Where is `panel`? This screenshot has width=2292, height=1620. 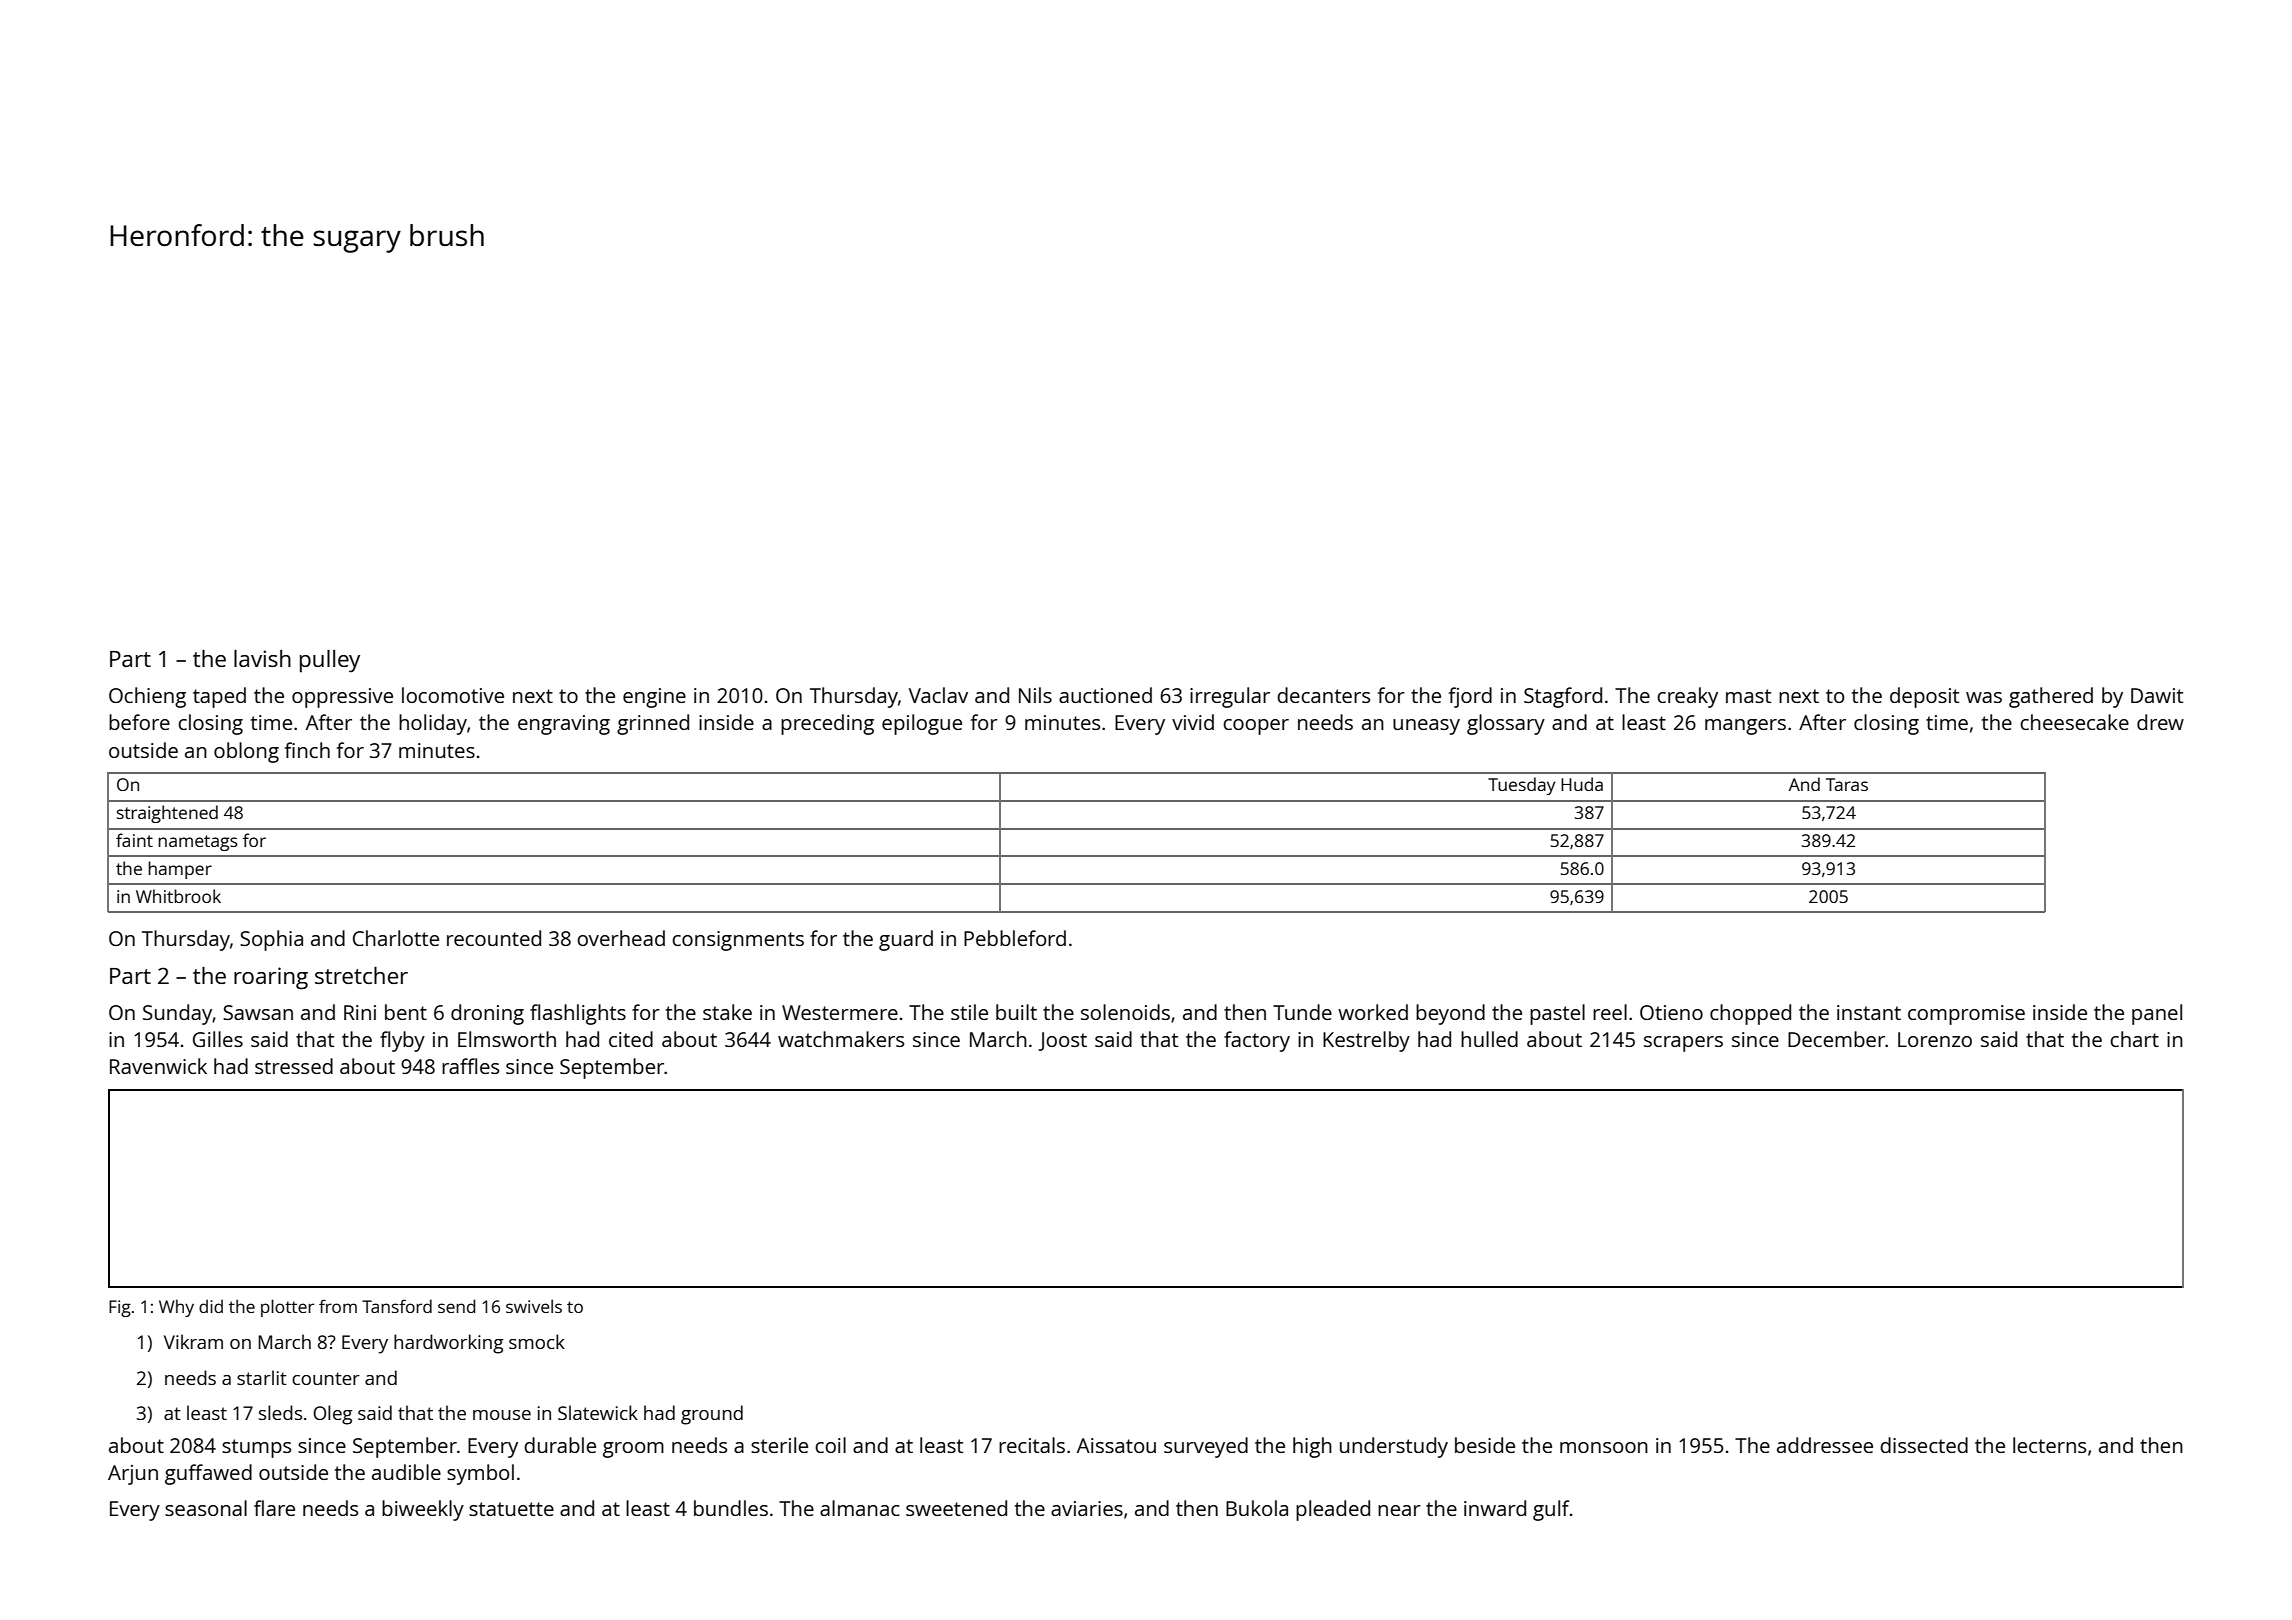
panel is located at coordinates (2157, 1014).
